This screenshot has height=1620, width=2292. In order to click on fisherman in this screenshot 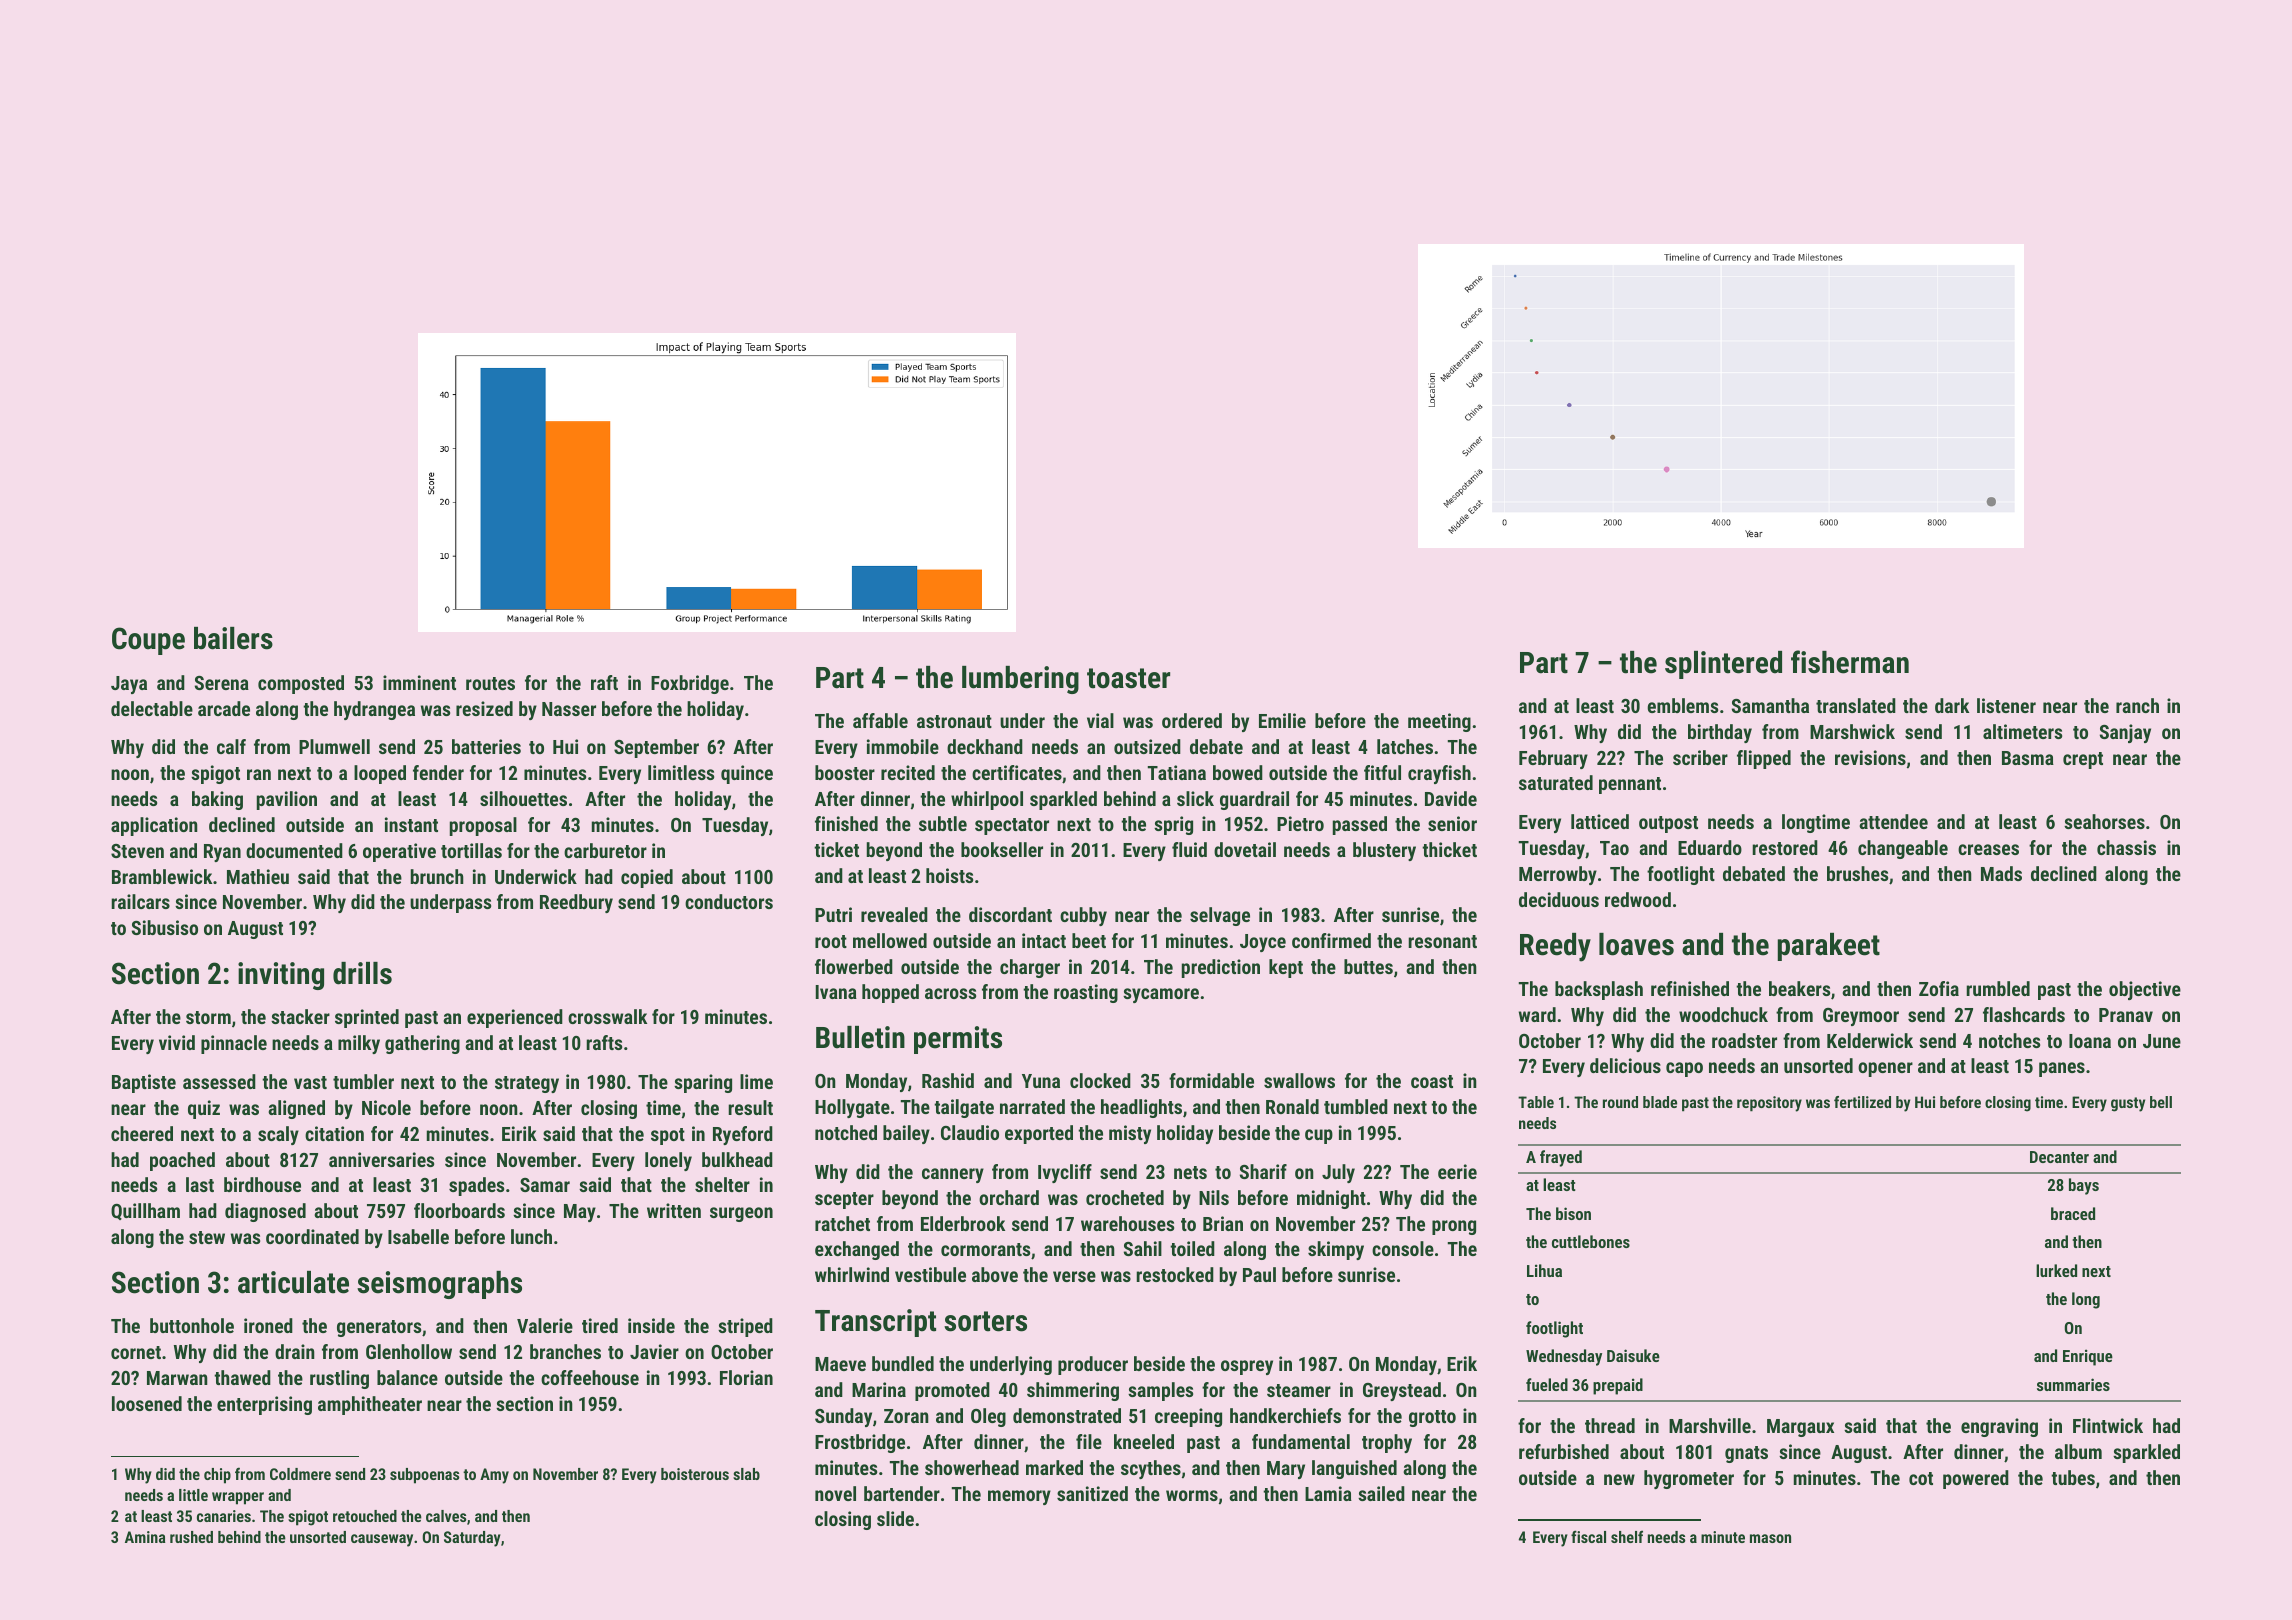, I will do `click(1850, 662)`.
